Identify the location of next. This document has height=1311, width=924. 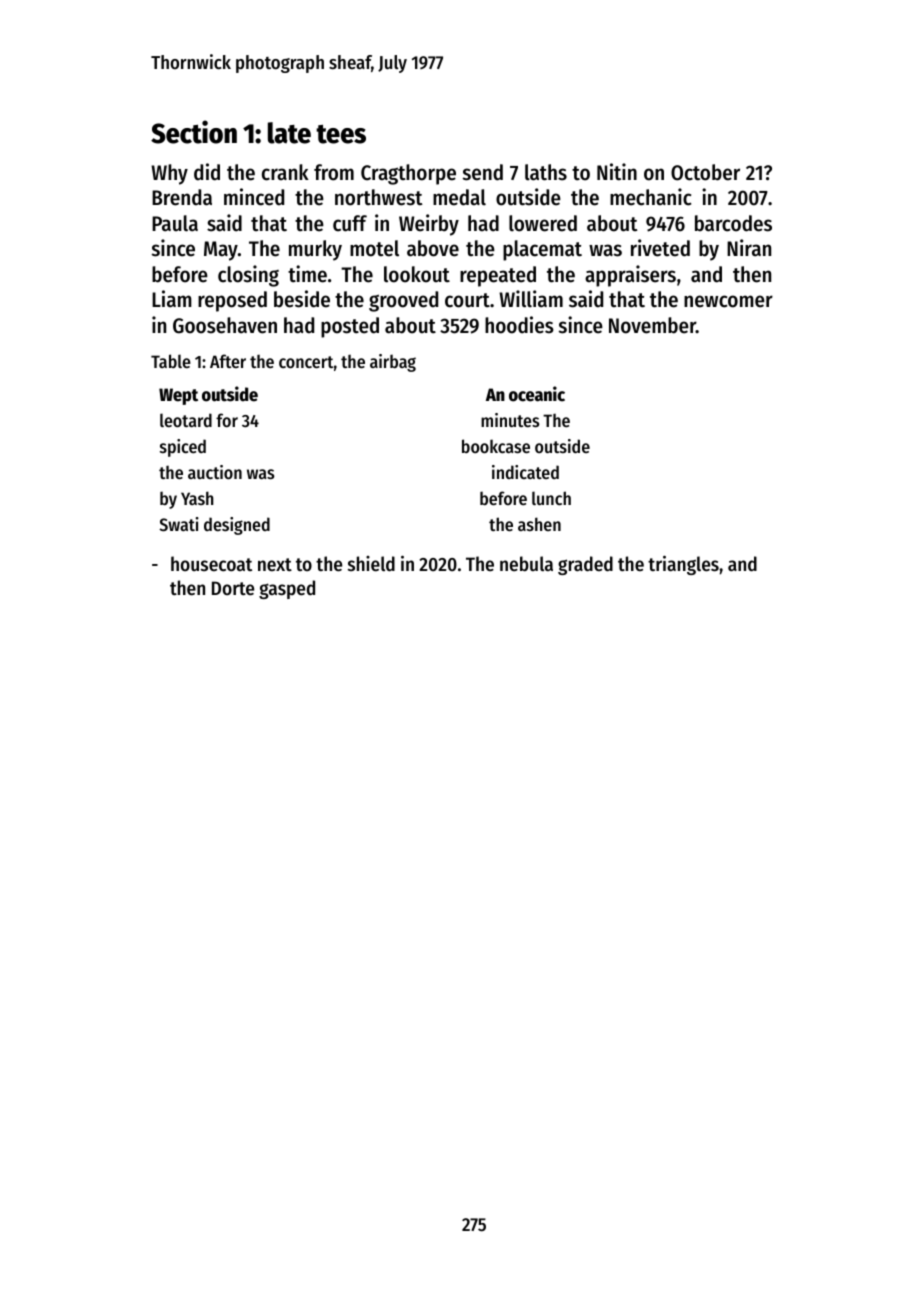
(275, 564).
